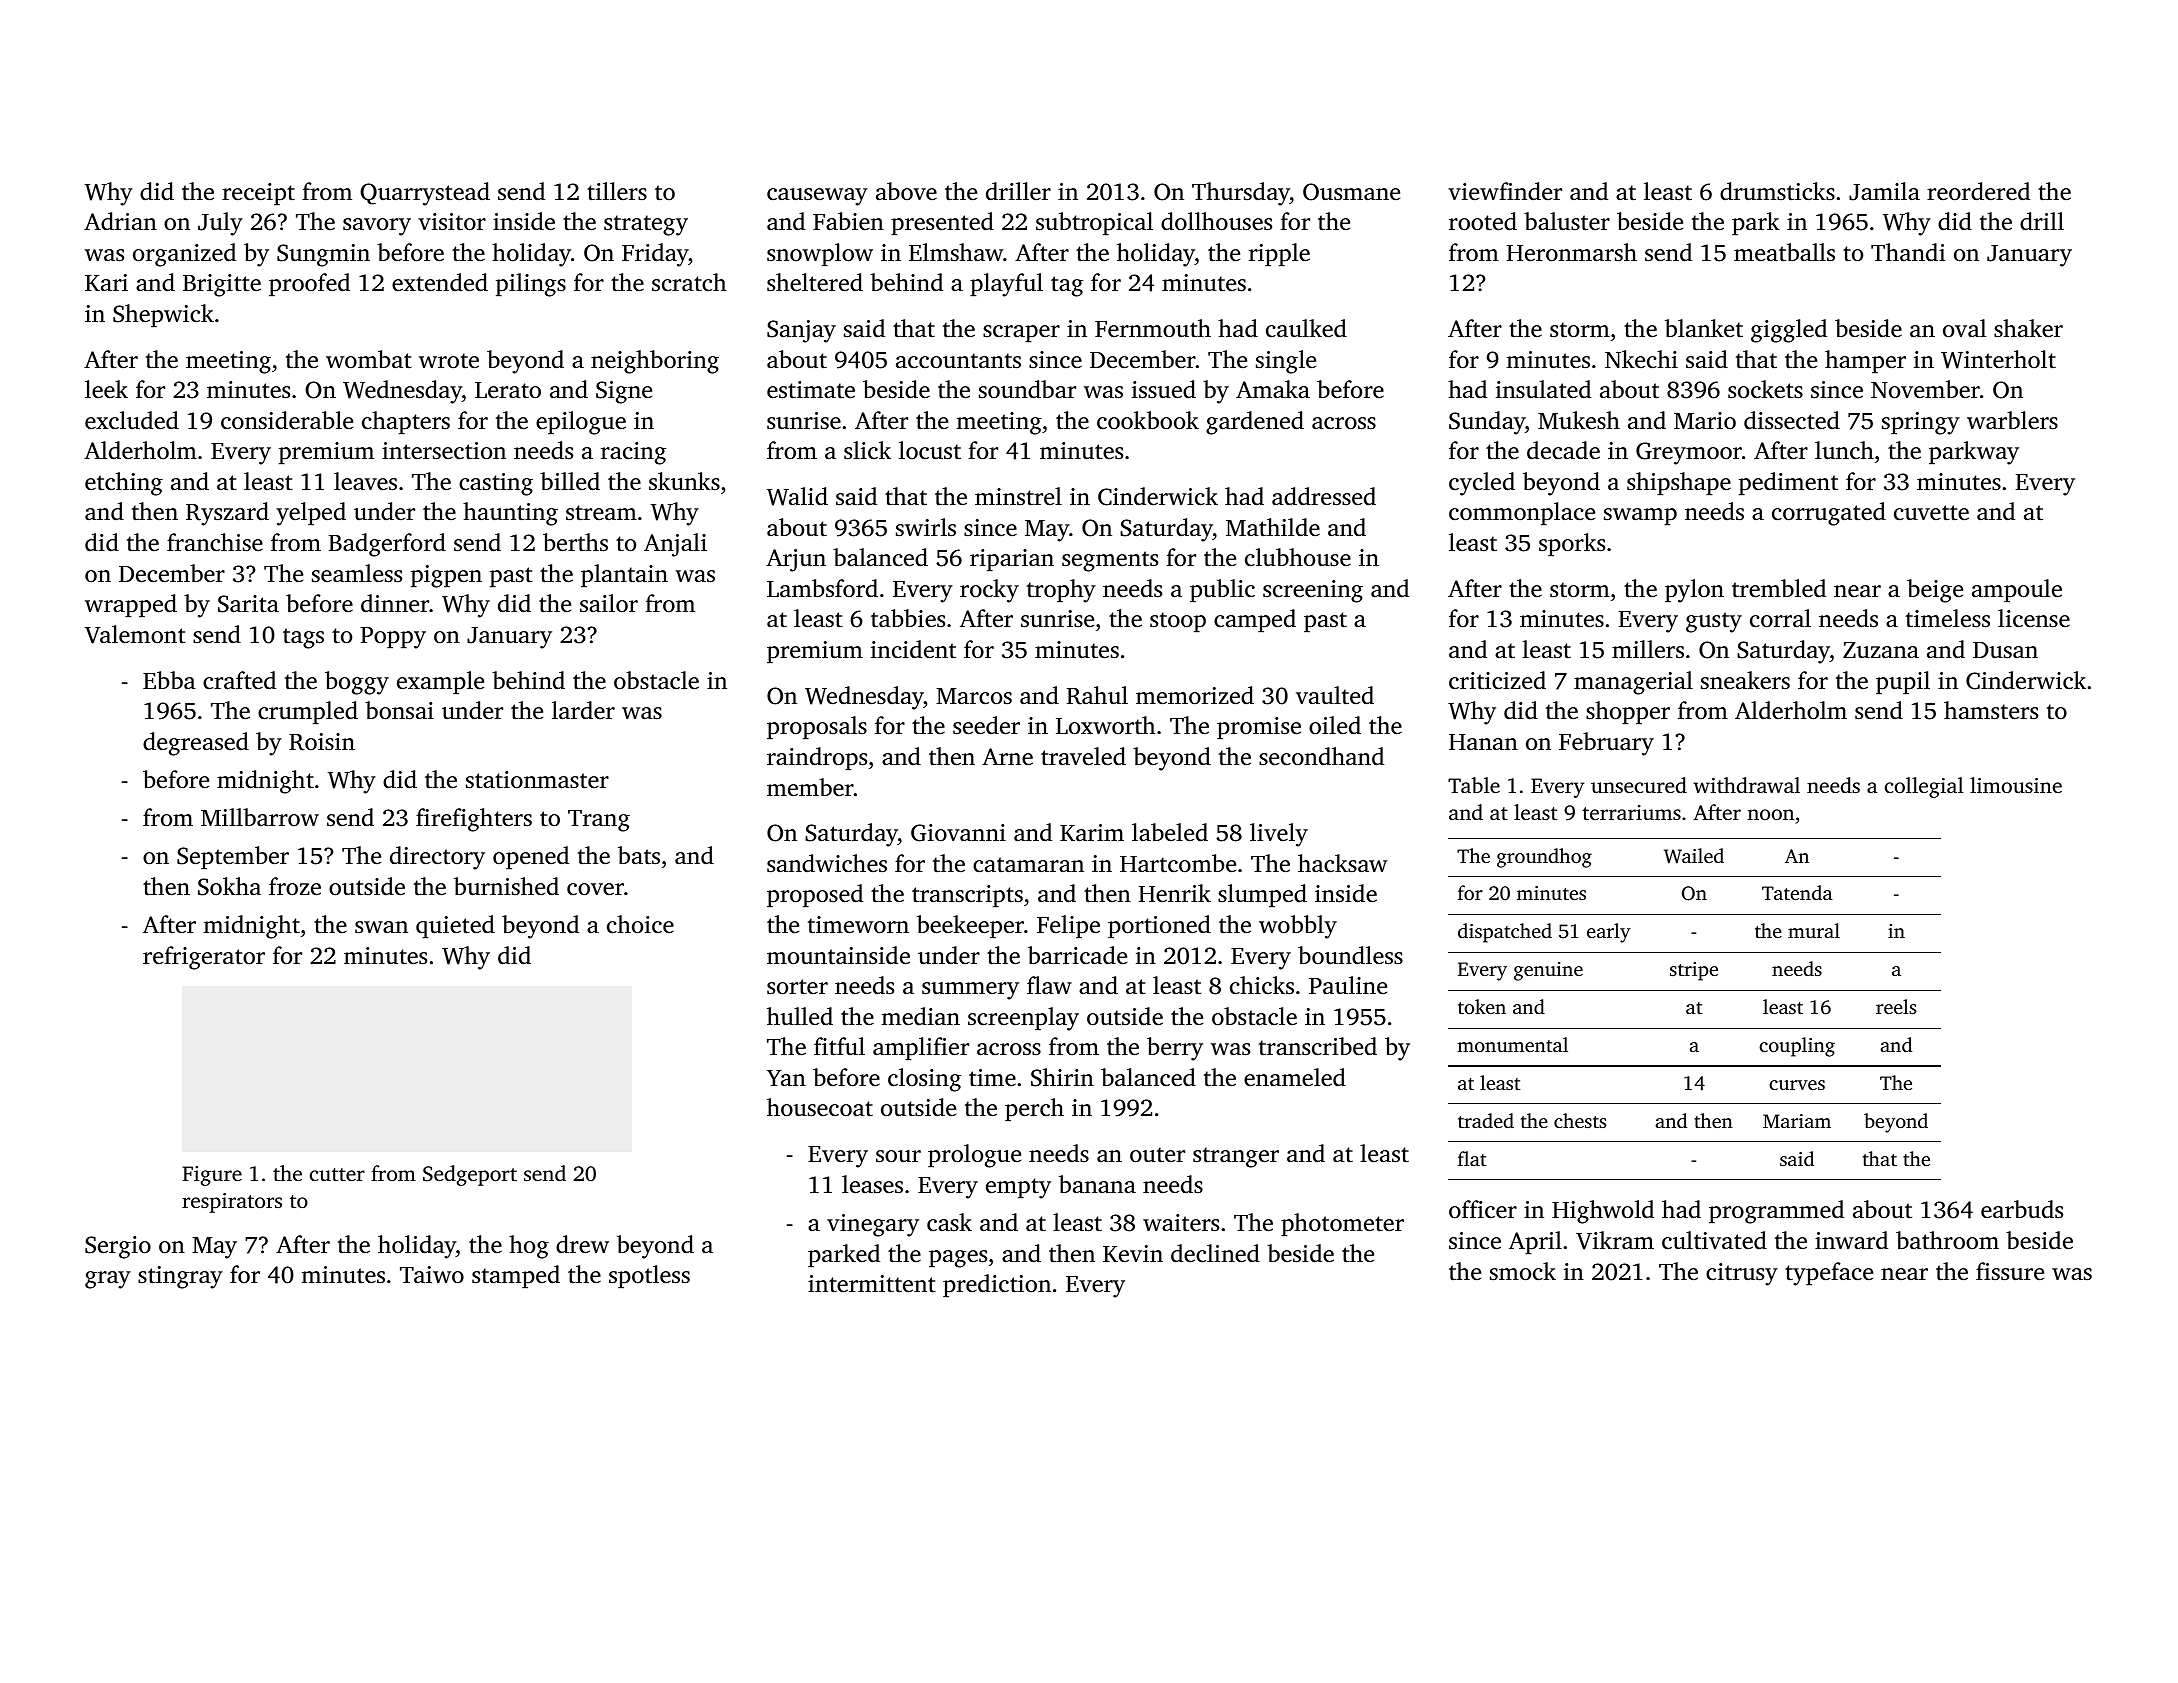 This image has width=2178, height=1683. What do you see at coordinates (516, 1277) in the image?
I see `stamped` at bounding box center [516, 1277].
